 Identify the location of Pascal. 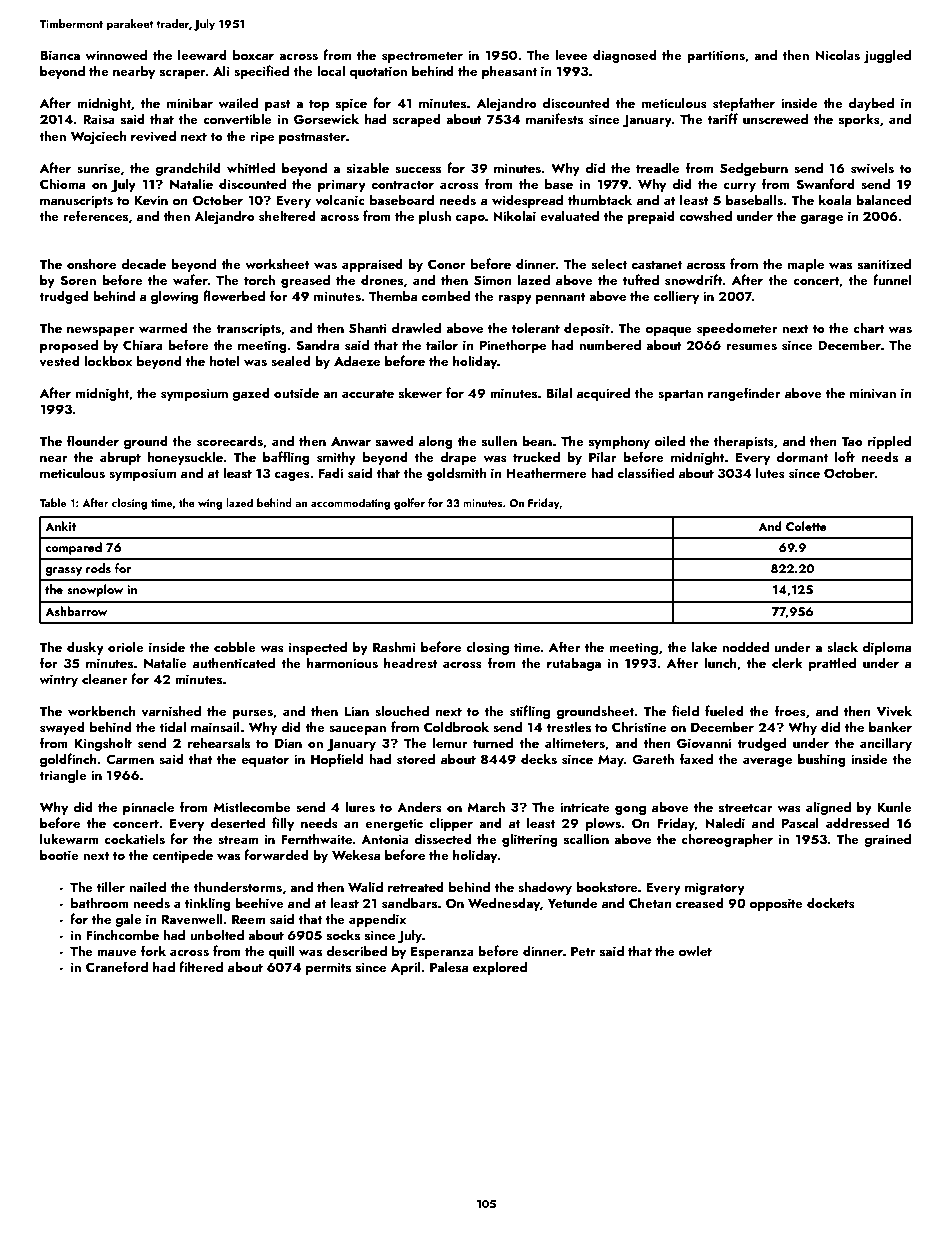
(800, 822).
